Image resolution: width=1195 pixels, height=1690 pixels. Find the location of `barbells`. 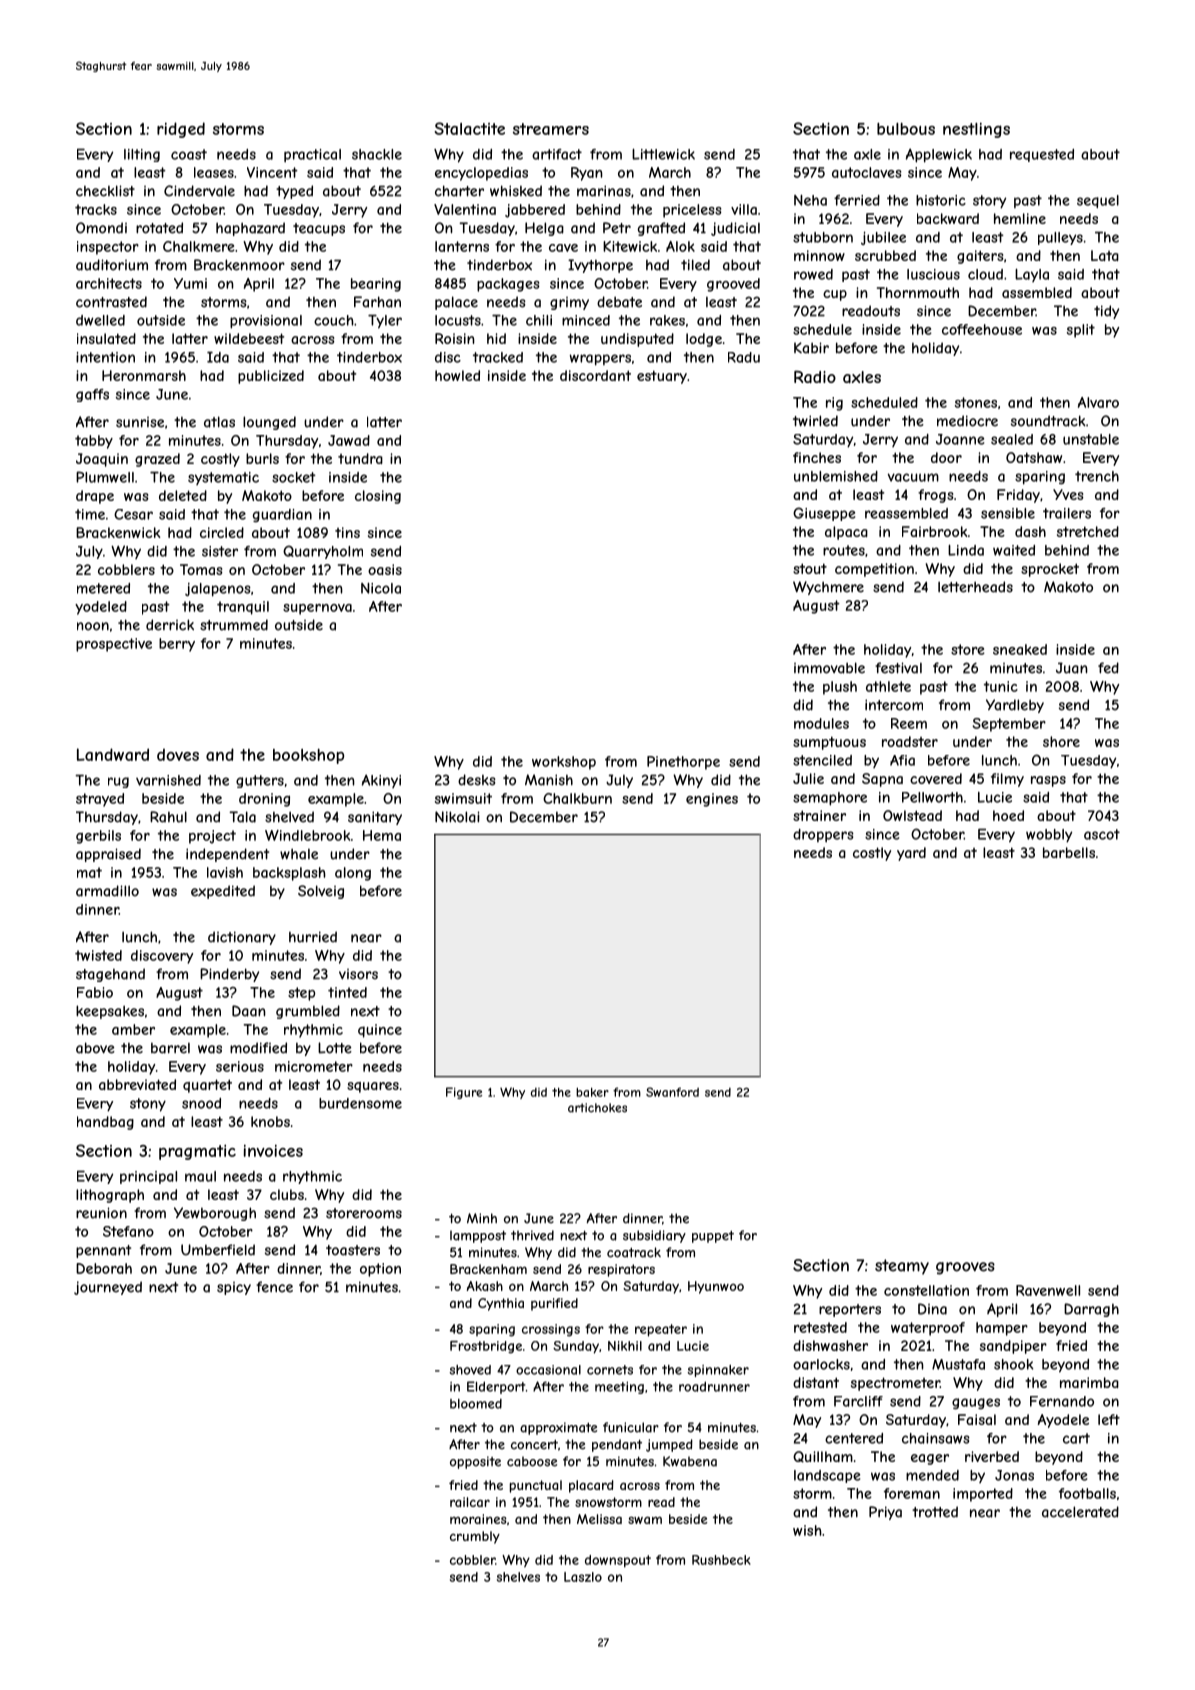

barbells is located at coordinates (1069, 852).
